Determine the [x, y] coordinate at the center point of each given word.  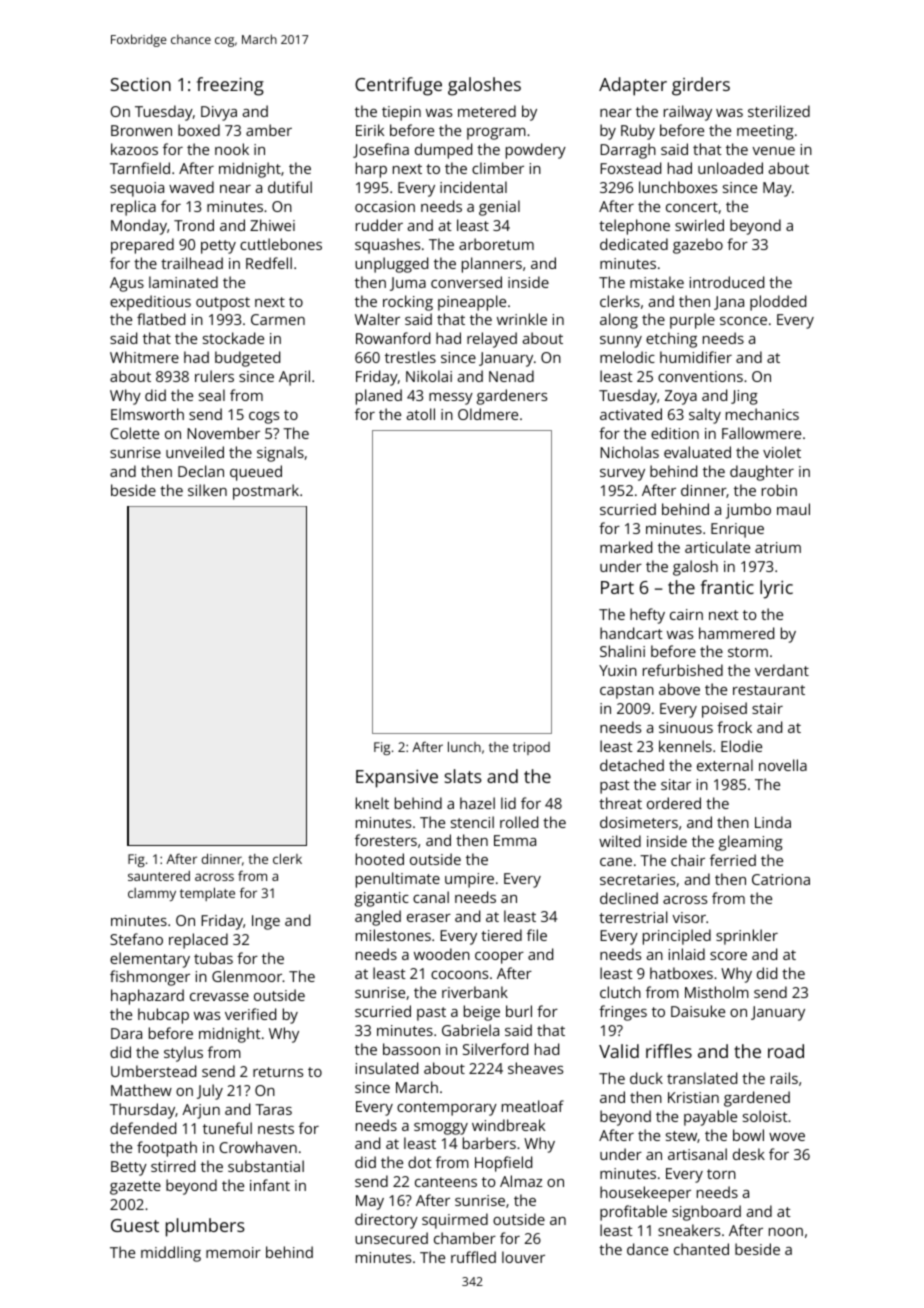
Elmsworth [147, 414]
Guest [135, 1225]
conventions [700, 376]
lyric [776, 589]
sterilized [779, 111]
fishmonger [150, 978]
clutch [620, 992]
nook [232, 149]
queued [256, 473]
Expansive [397, 779]
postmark [266, 492]
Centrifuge [398, 86]
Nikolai [429, 376]
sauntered [159, 876]
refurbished [683, 670]
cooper [499, 958]
